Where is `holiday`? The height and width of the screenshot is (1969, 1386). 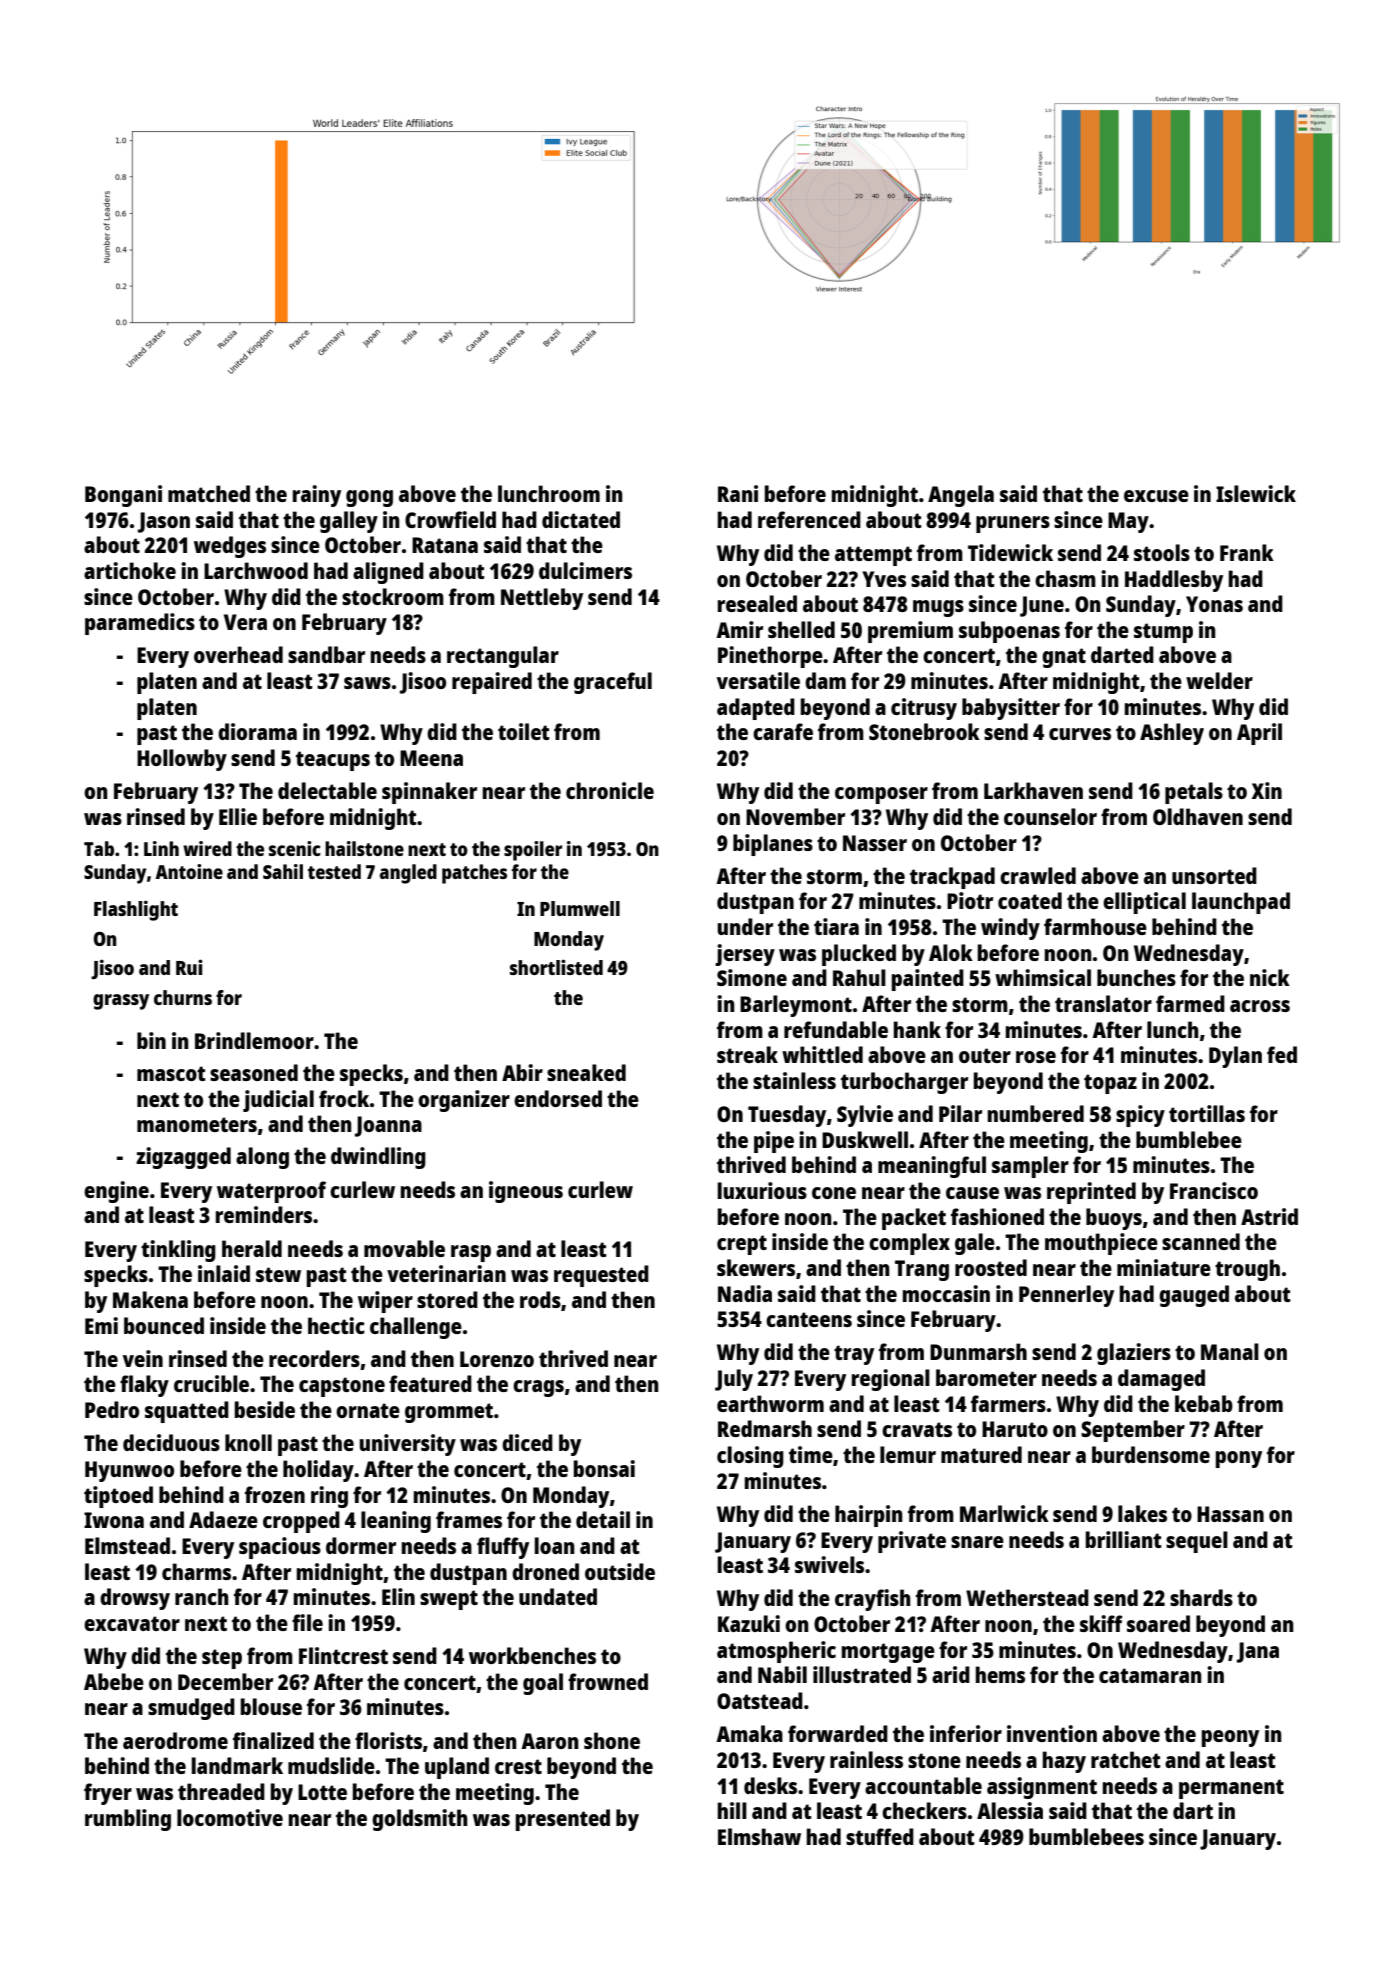
holiday is located at coordinates (318, 1471).
